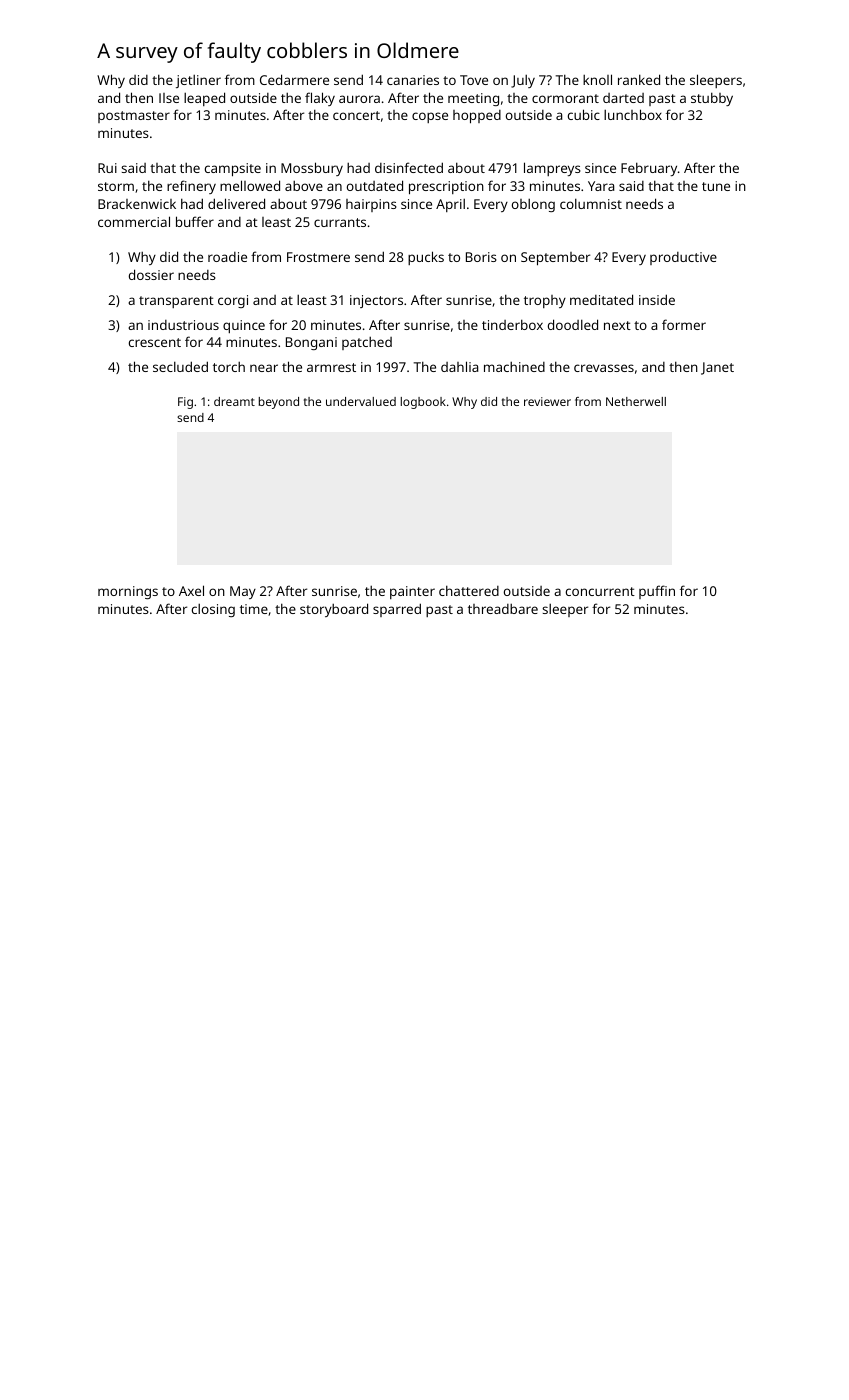 Image resolution: width=849 pixels, height=1400 pixels. What do you see at coordinates (198, 81) in the page?
I see `jetliner` at bounding box center [198, 81].
